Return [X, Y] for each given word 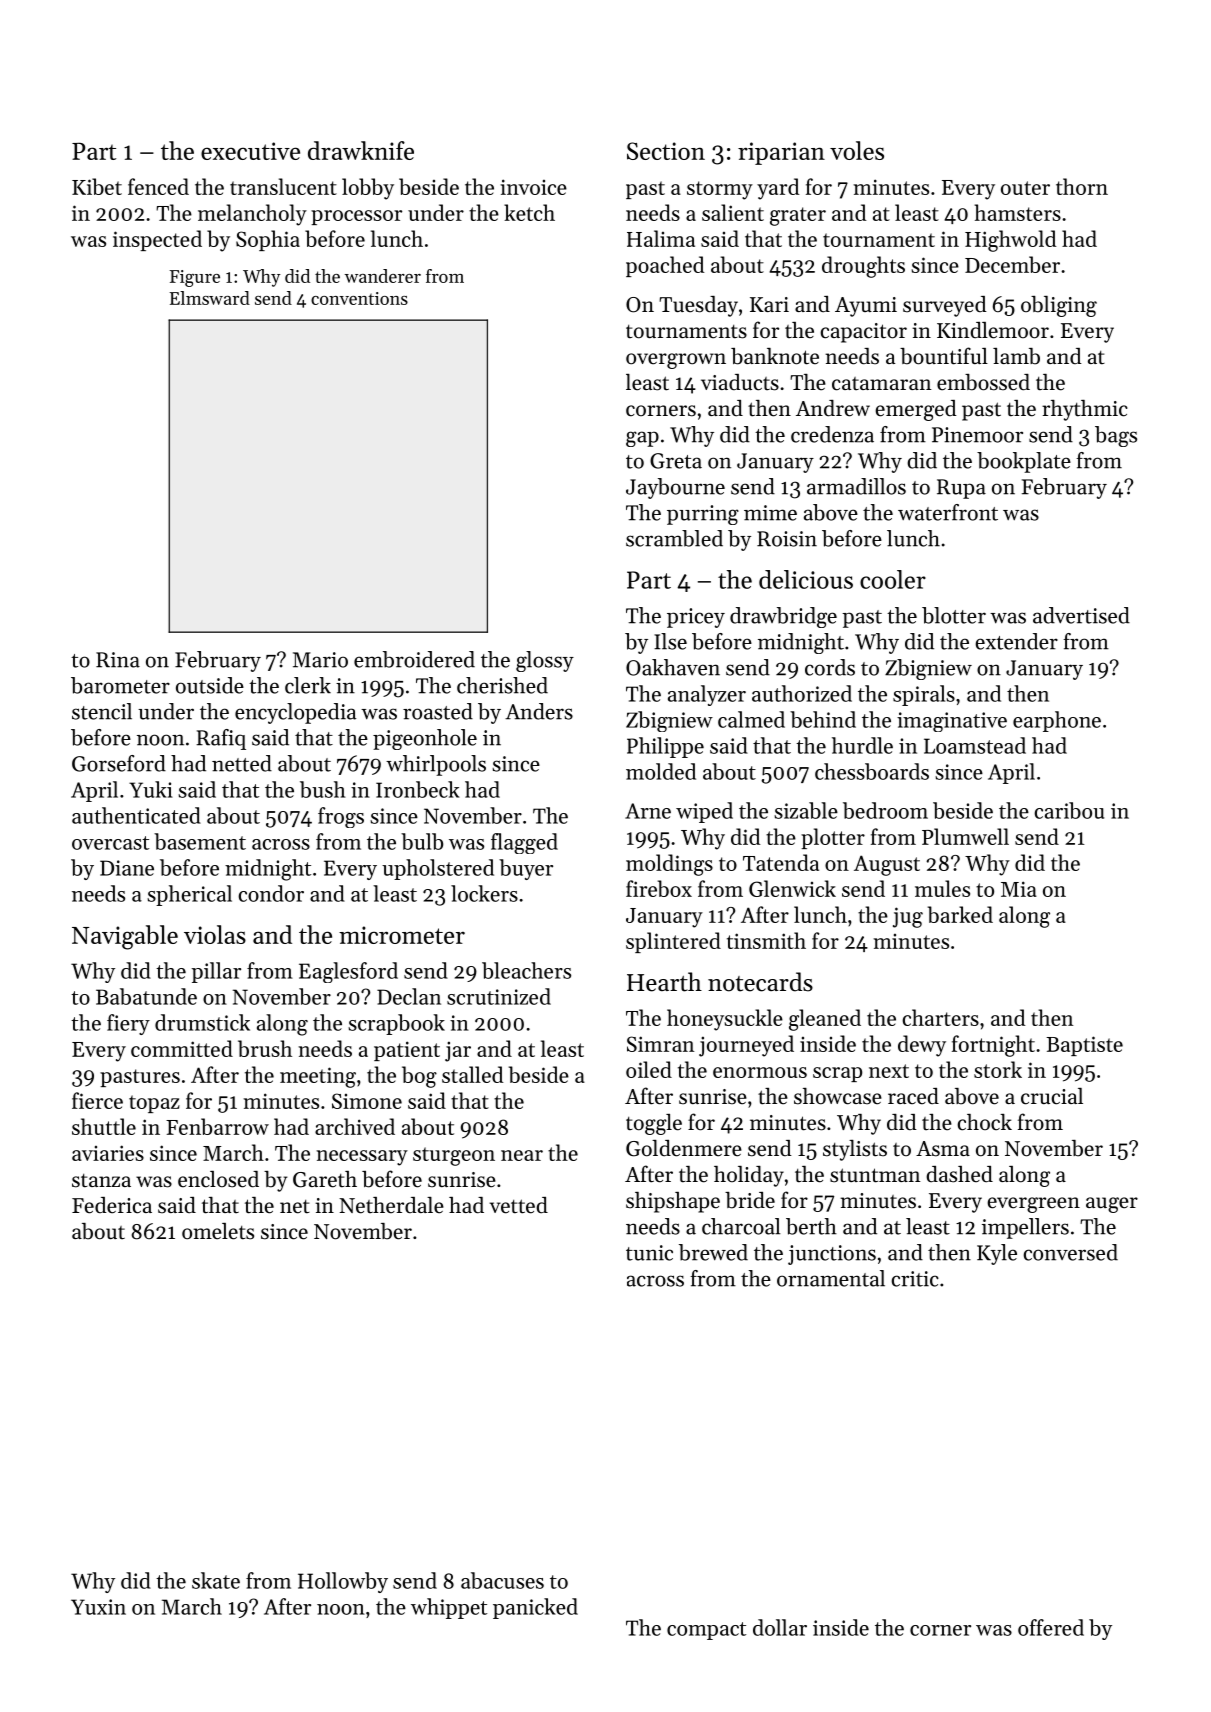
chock [985, 1122]
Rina [118, 660]
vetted [518, 1205]
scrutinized [499, 996]
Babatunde [146, 996]
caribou [1069, 810]
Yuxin [98, 1607]
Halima [661, 238]
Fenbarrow [217, 1126]
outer [1025, 188]
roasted [438, 711]
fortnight [993, 1046]
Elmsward [210, 298]
